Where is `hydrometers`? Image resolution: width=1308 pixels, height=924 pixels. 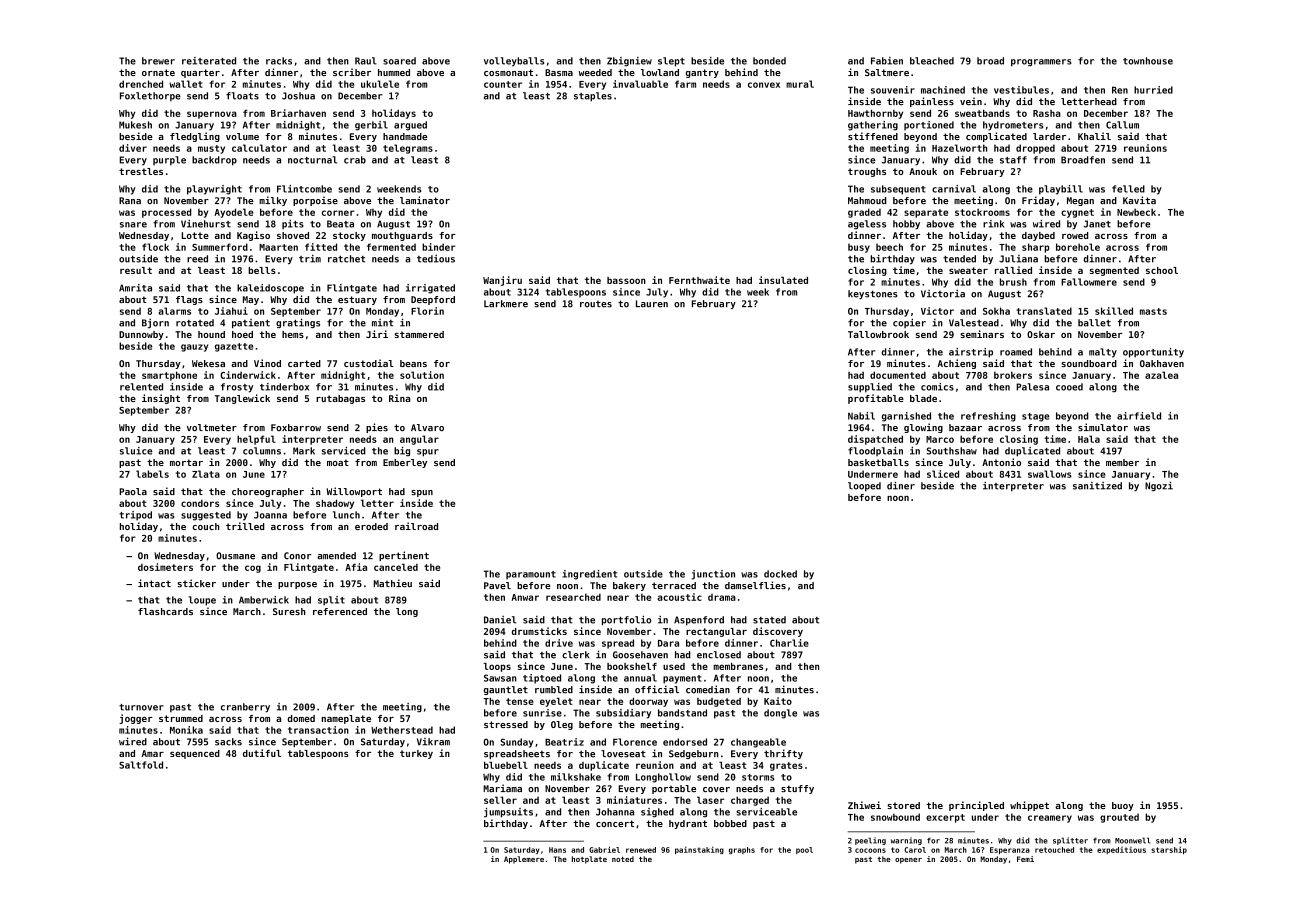 hydrometers is located at coordinates (1013, 126).
